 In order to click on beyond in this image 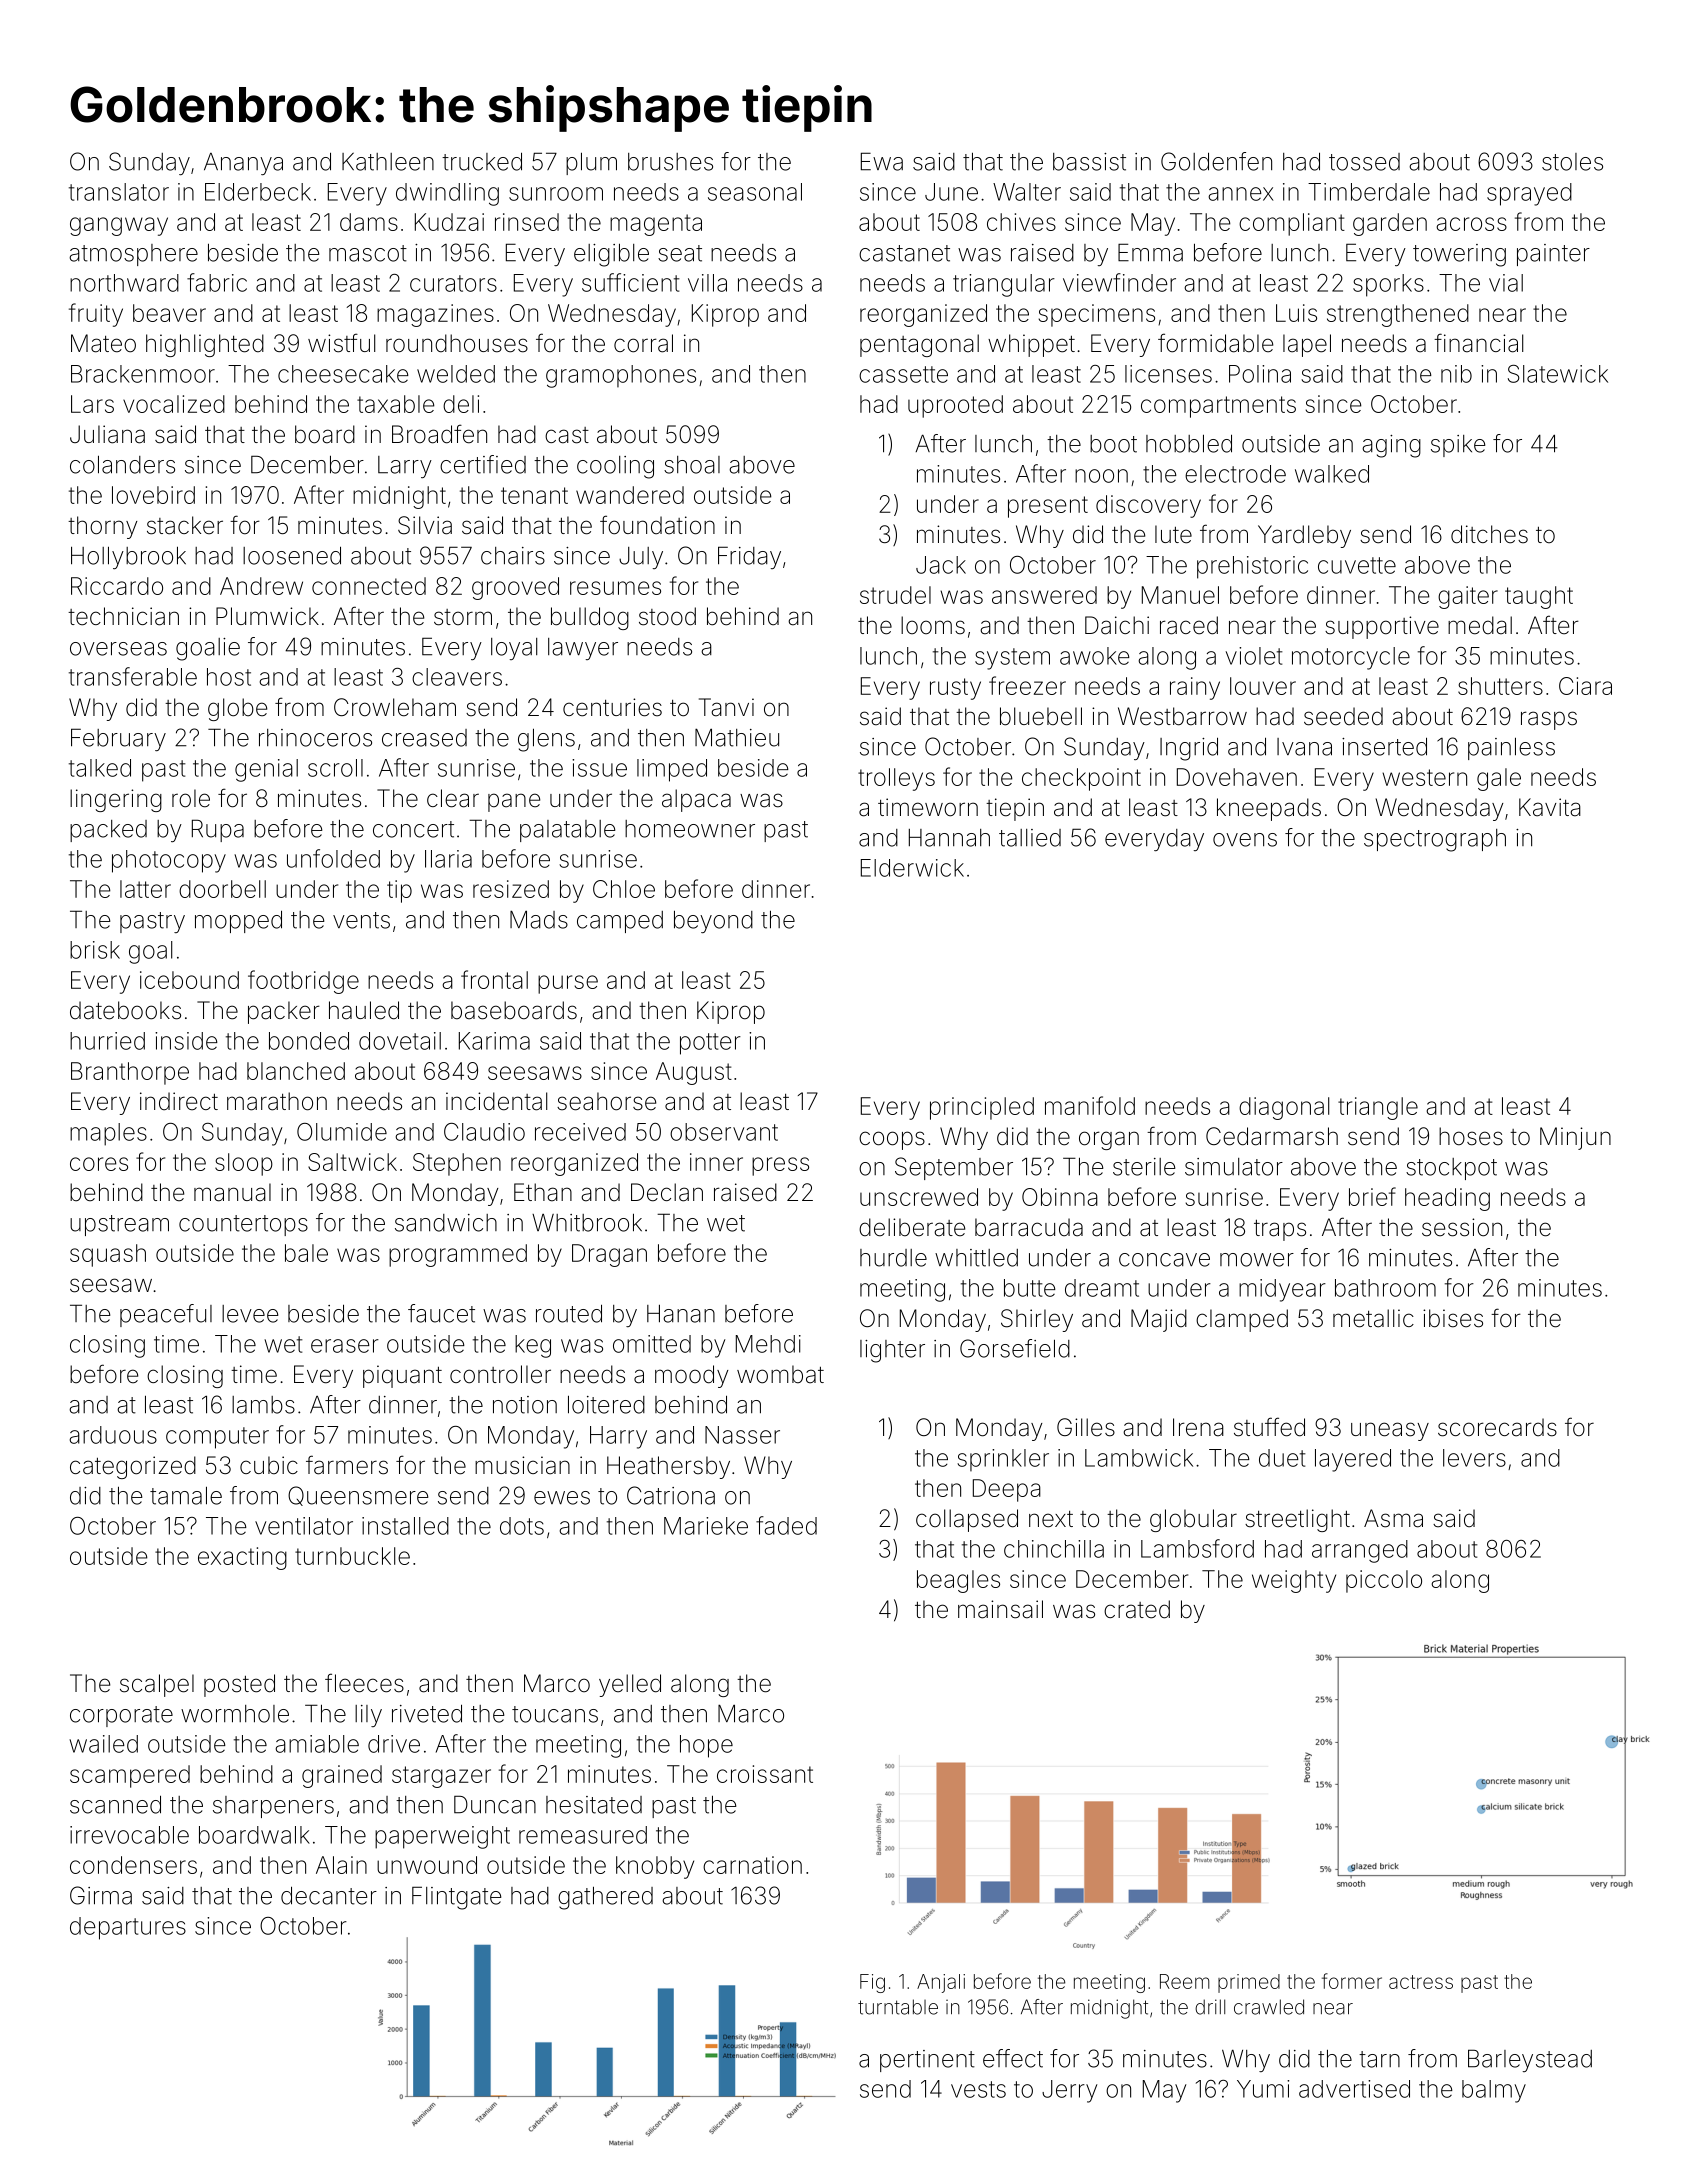, I will do `click(713, 922)`.
